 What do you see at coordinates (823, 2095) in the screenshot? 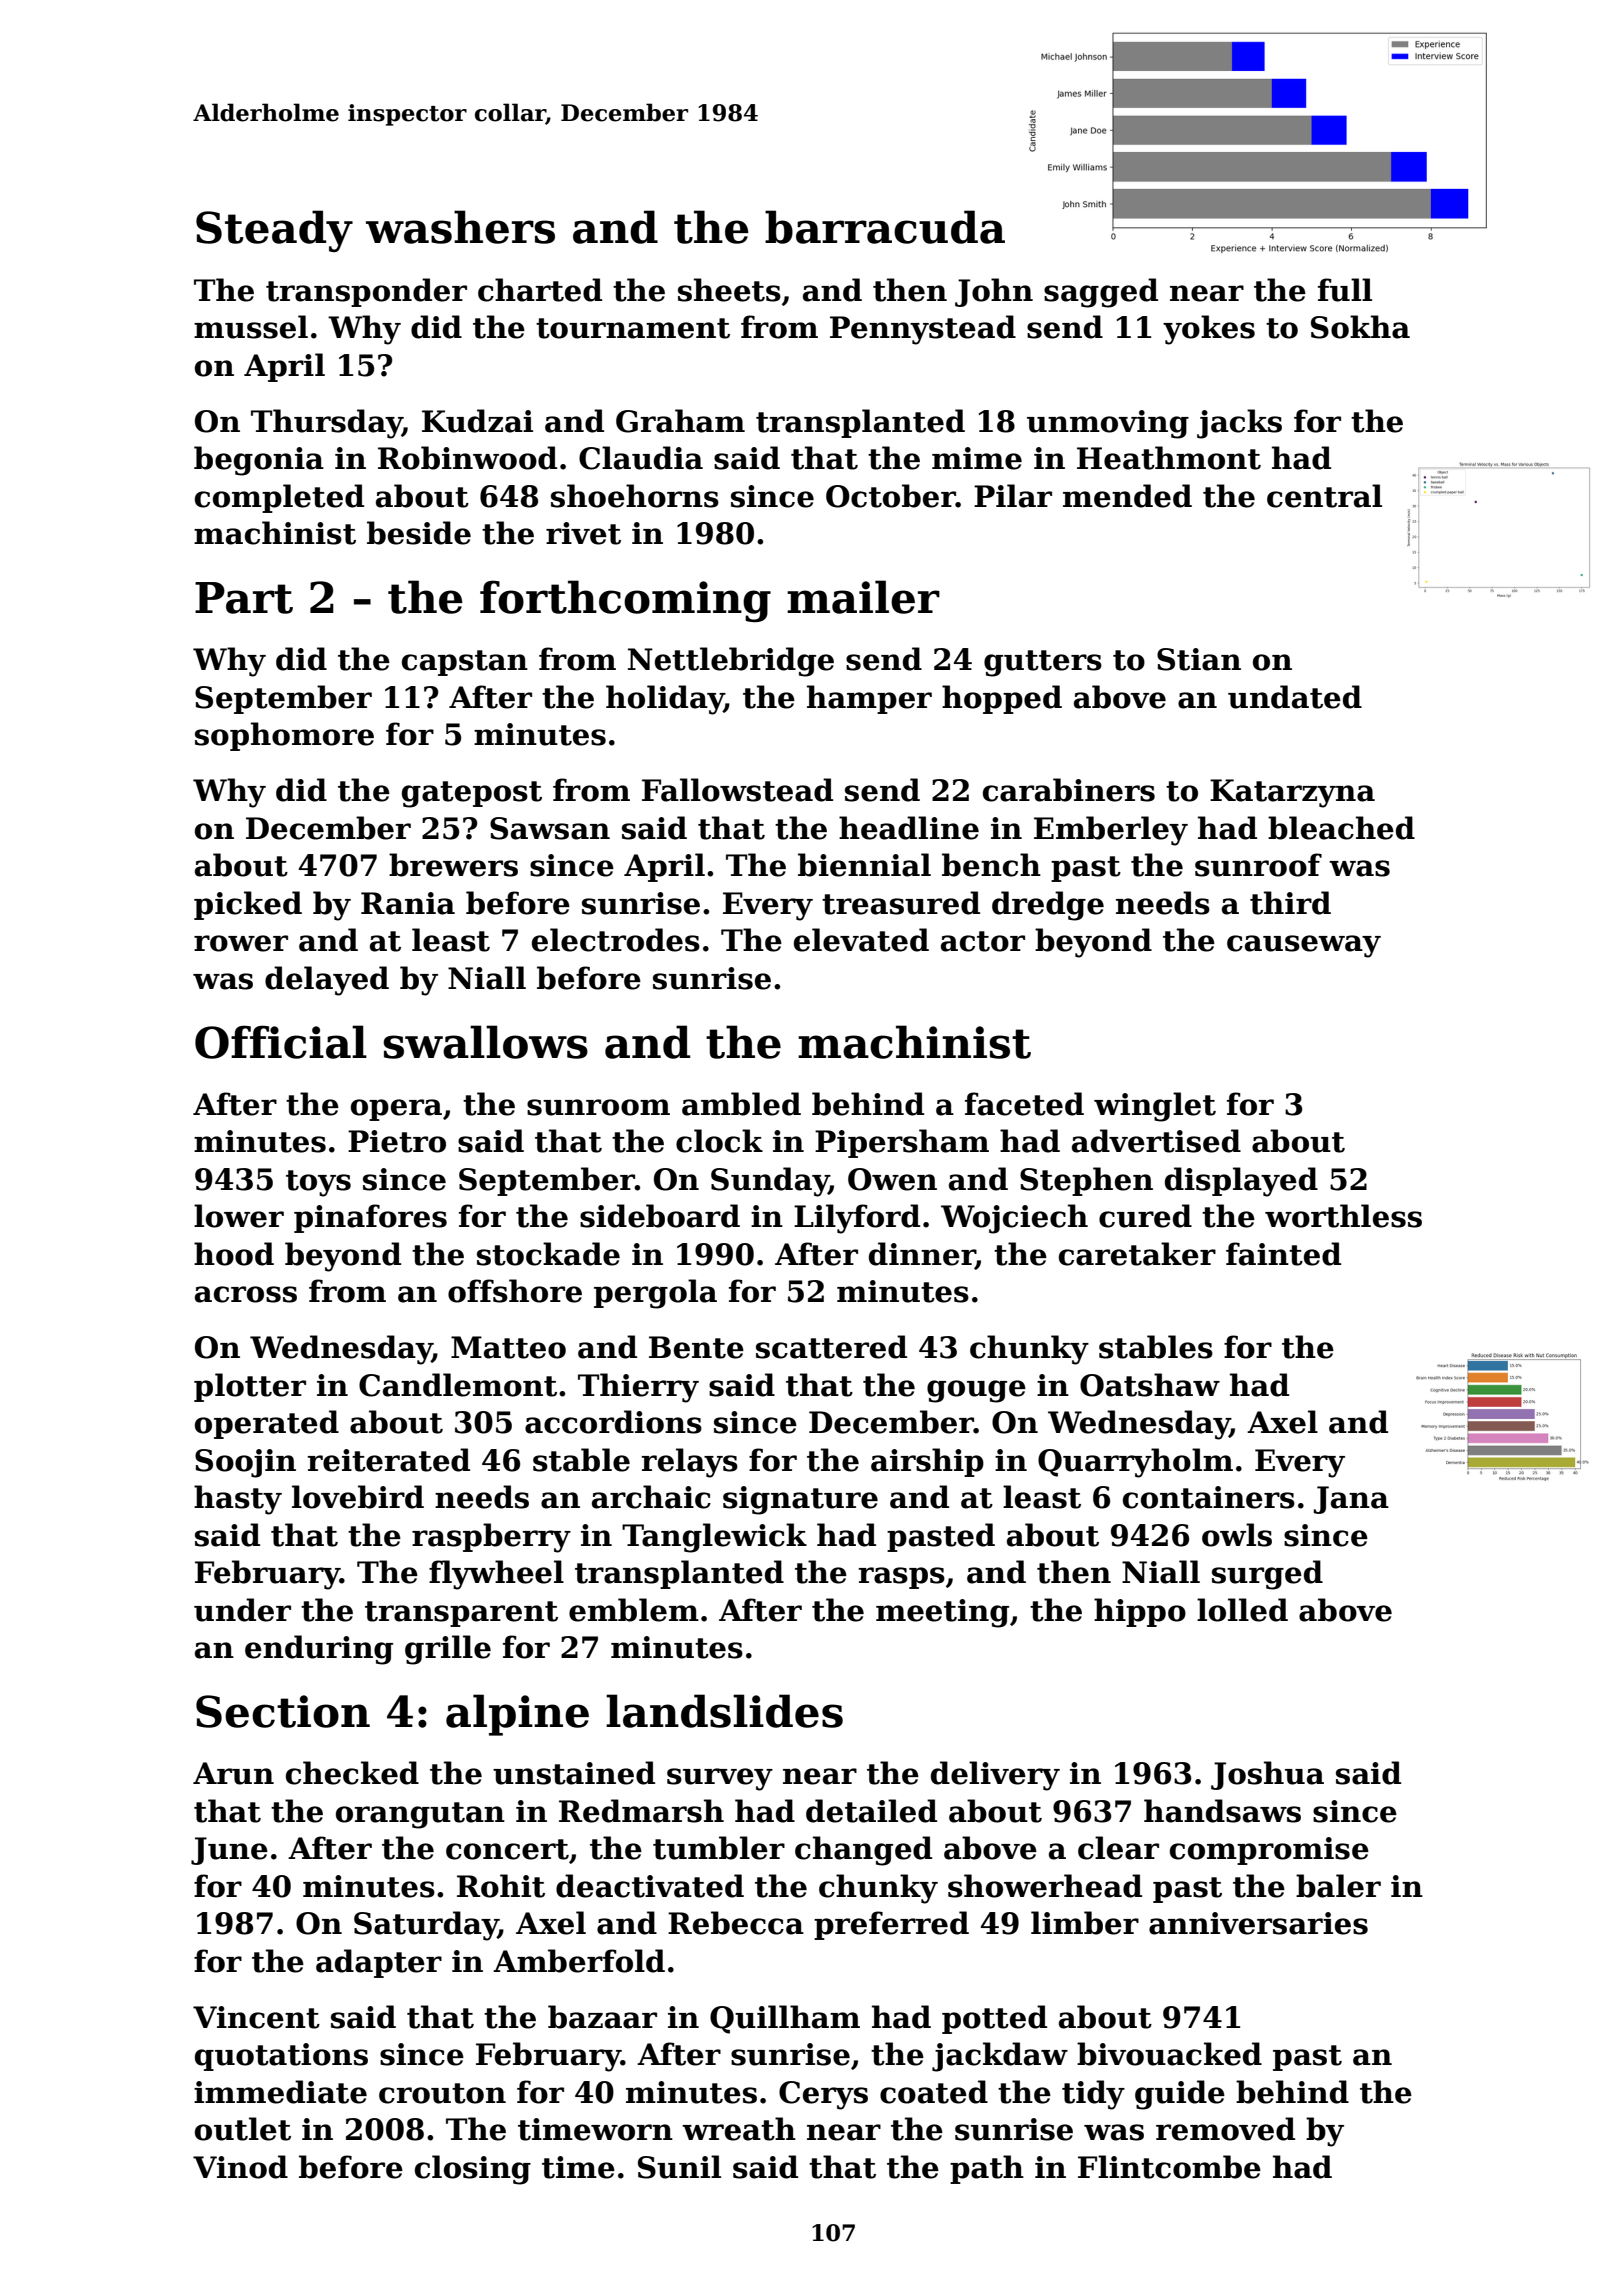
I see `Cerys` at bounding box center [823, 2095].
